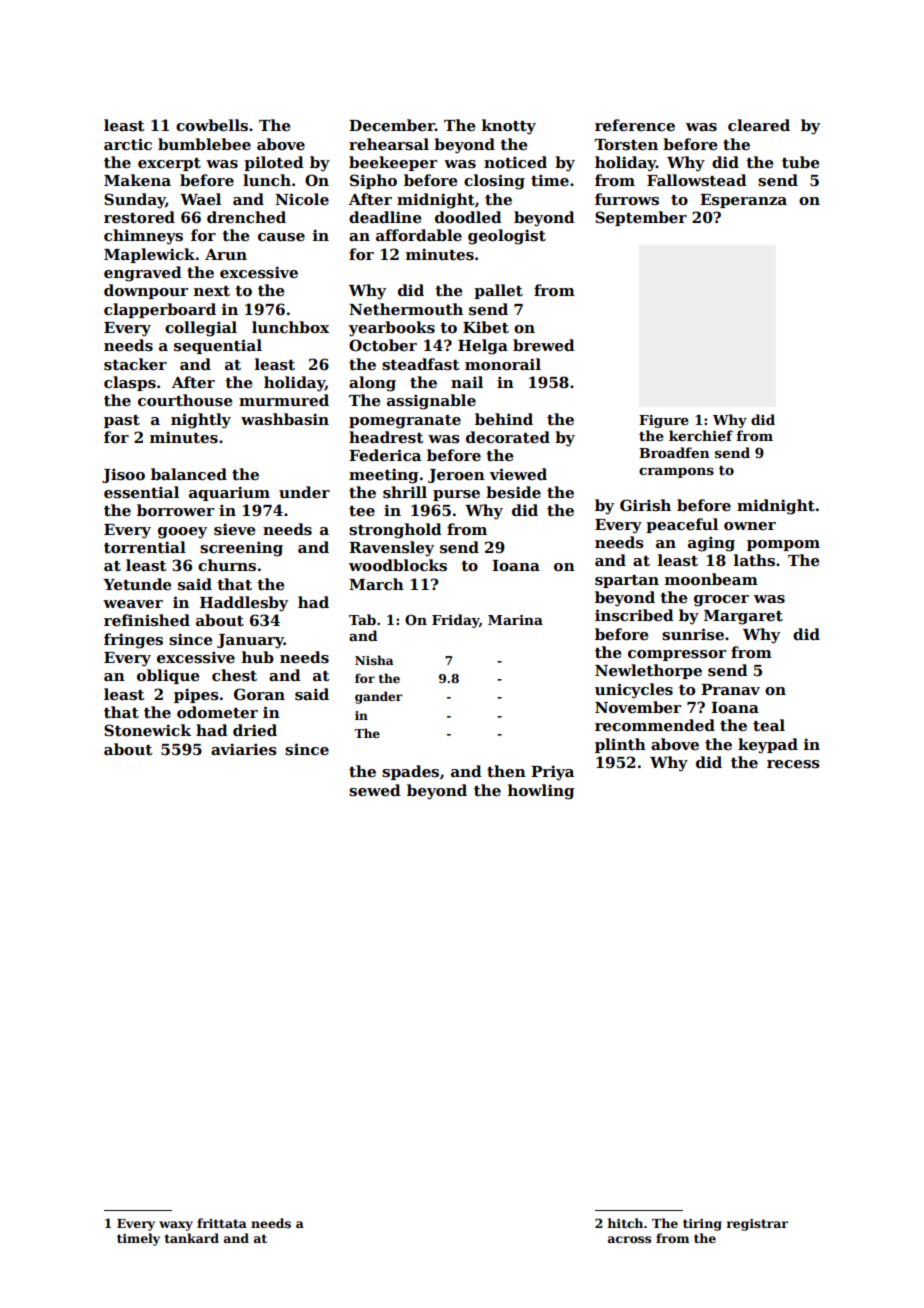  What do you see at coordinates (379, 697) in the screenshot?
I see `gander` at bounding box center [379, 697].
